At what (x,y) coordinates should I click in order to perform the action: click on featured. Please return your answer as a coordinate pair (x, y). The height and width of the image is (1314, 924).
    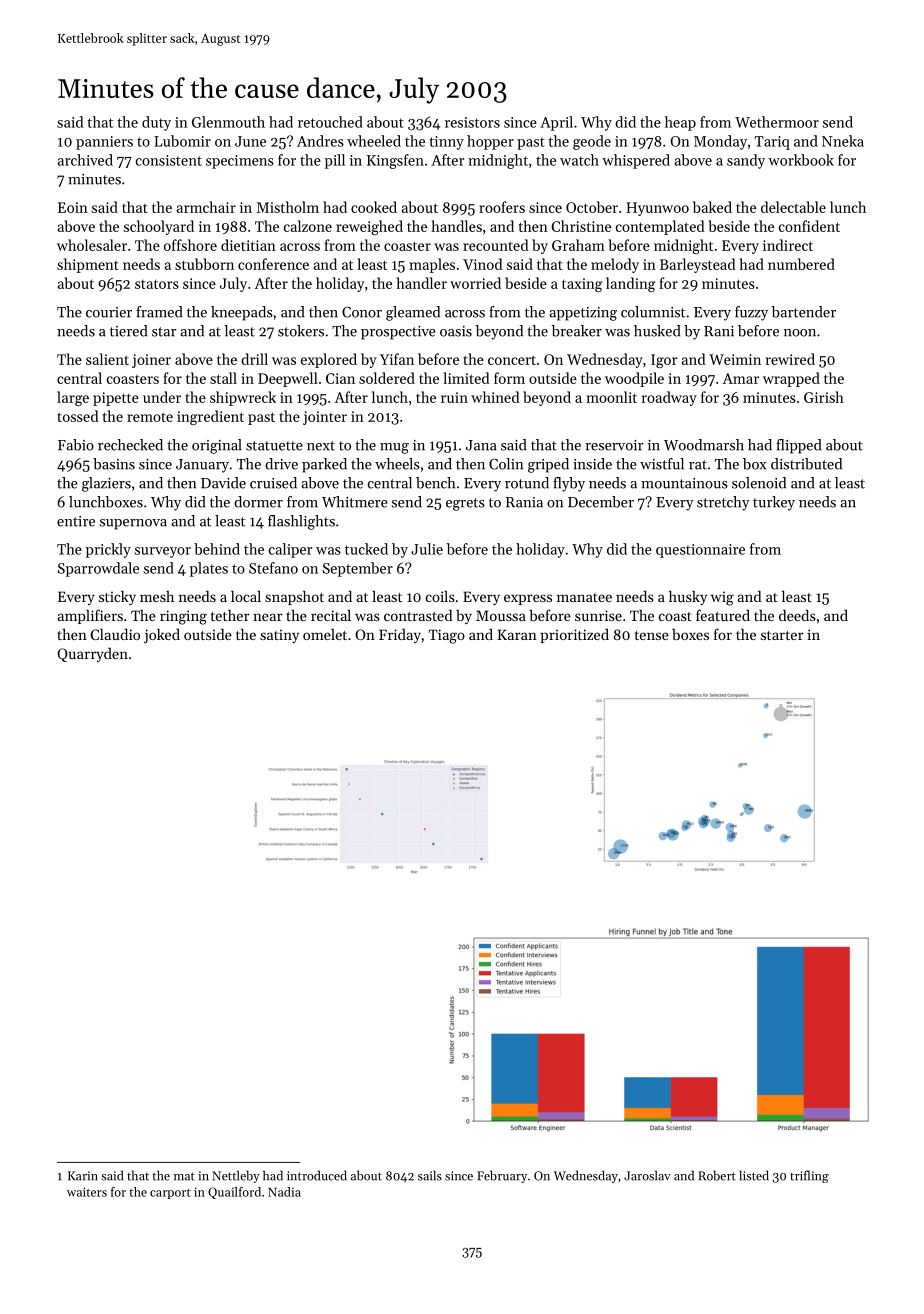
    Looking at the image, I should click on (723, 615).
